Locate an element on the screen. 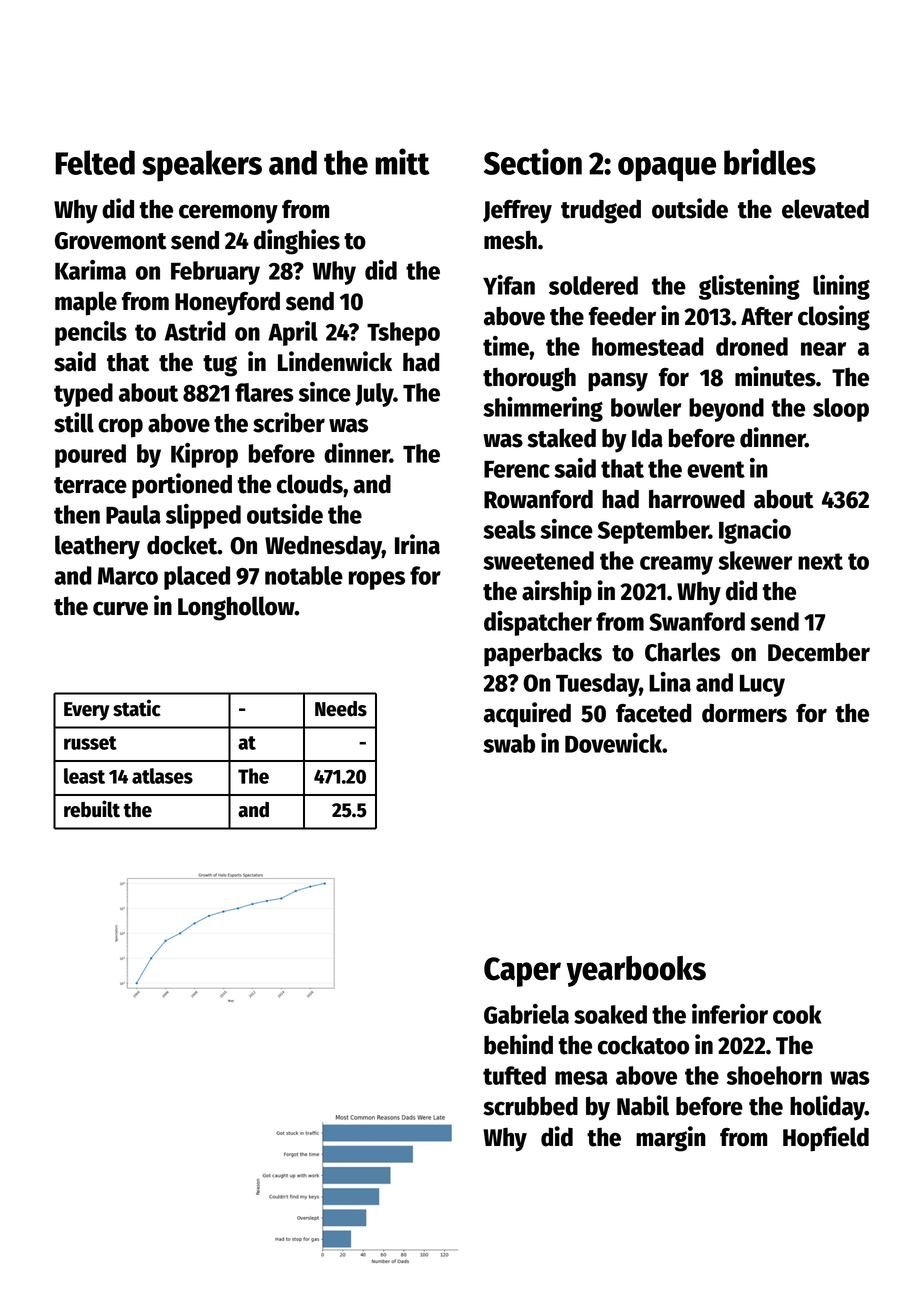 The height and width of the screenshot is (1311, 924). elevated is located at coordinates (825, 209).
